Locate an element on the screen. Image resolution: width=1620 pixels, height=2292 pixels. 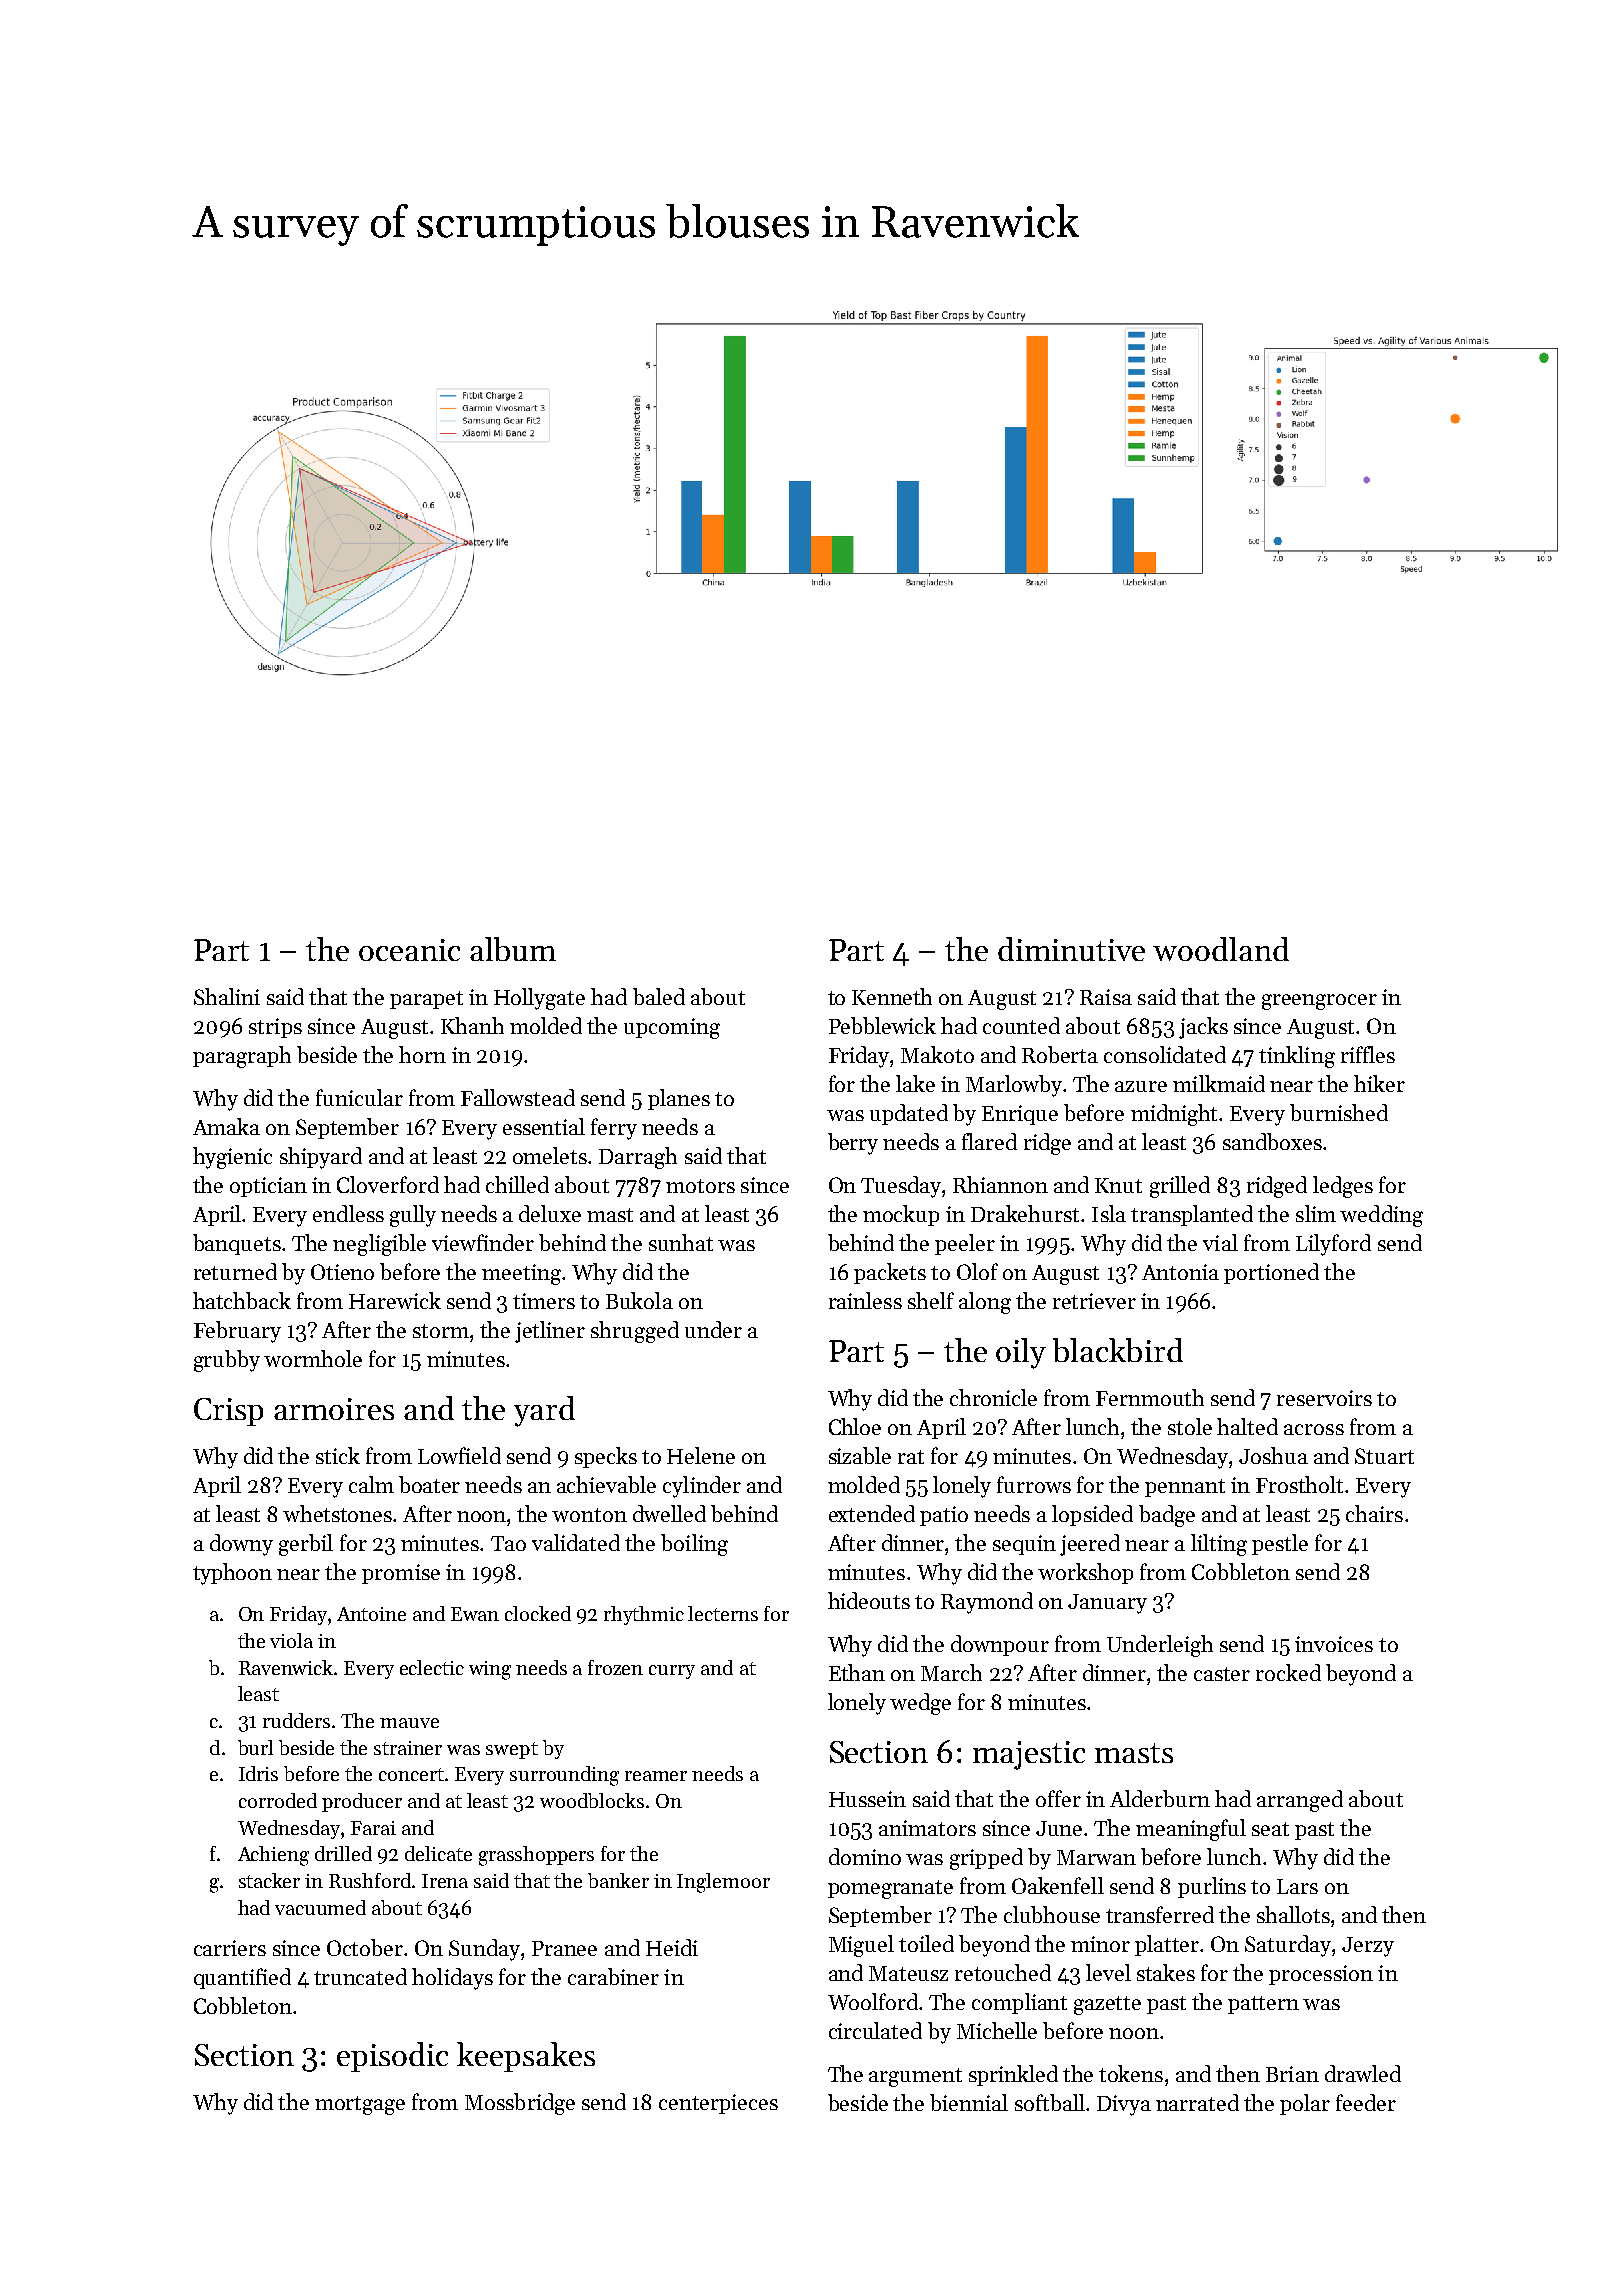
Isla is located at coordinates (1109, 1213).
